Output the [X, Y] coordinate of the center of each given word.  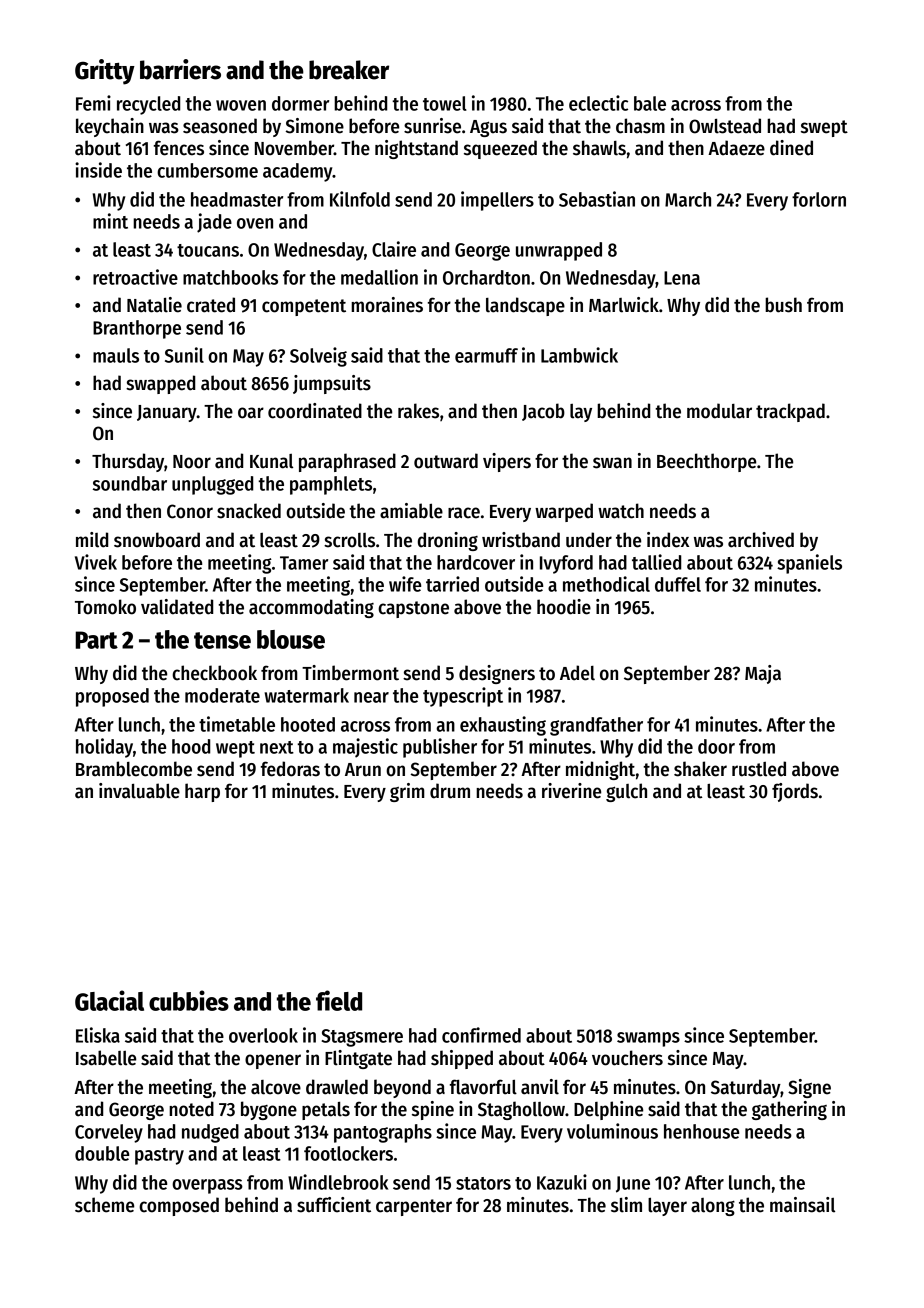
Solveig [318, 357]
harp [202, 792]
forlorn [819, 199]
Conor [190, 511]
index [668, 540]
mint [110, 221]
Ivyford [566, 564]
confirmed [481, 1035]
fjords [795, 792]
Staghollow [521, 1110]
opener [273, 1061]
